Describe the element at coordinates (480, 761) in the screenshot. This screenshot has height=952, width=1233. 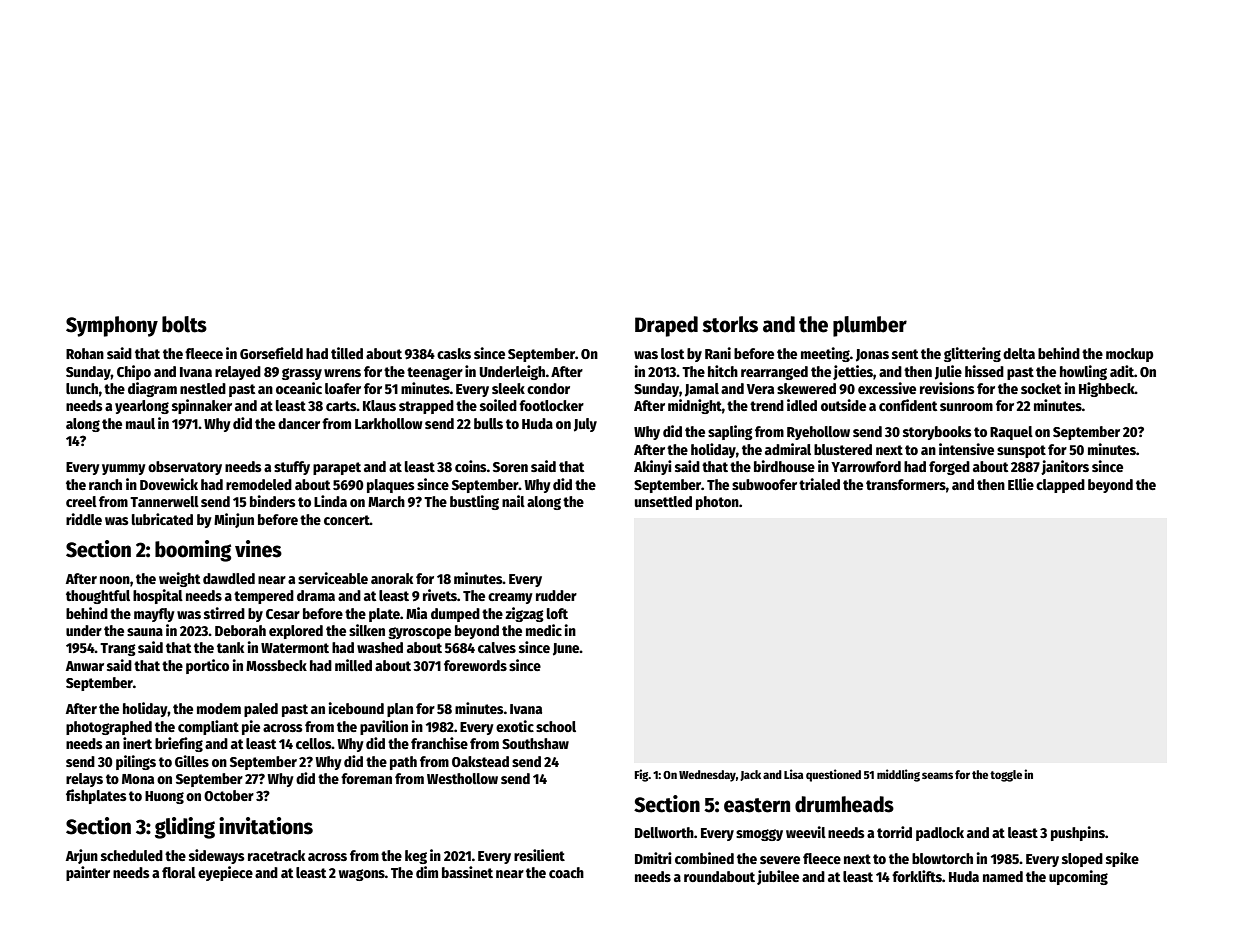
I see `Oakstead` at that location.
